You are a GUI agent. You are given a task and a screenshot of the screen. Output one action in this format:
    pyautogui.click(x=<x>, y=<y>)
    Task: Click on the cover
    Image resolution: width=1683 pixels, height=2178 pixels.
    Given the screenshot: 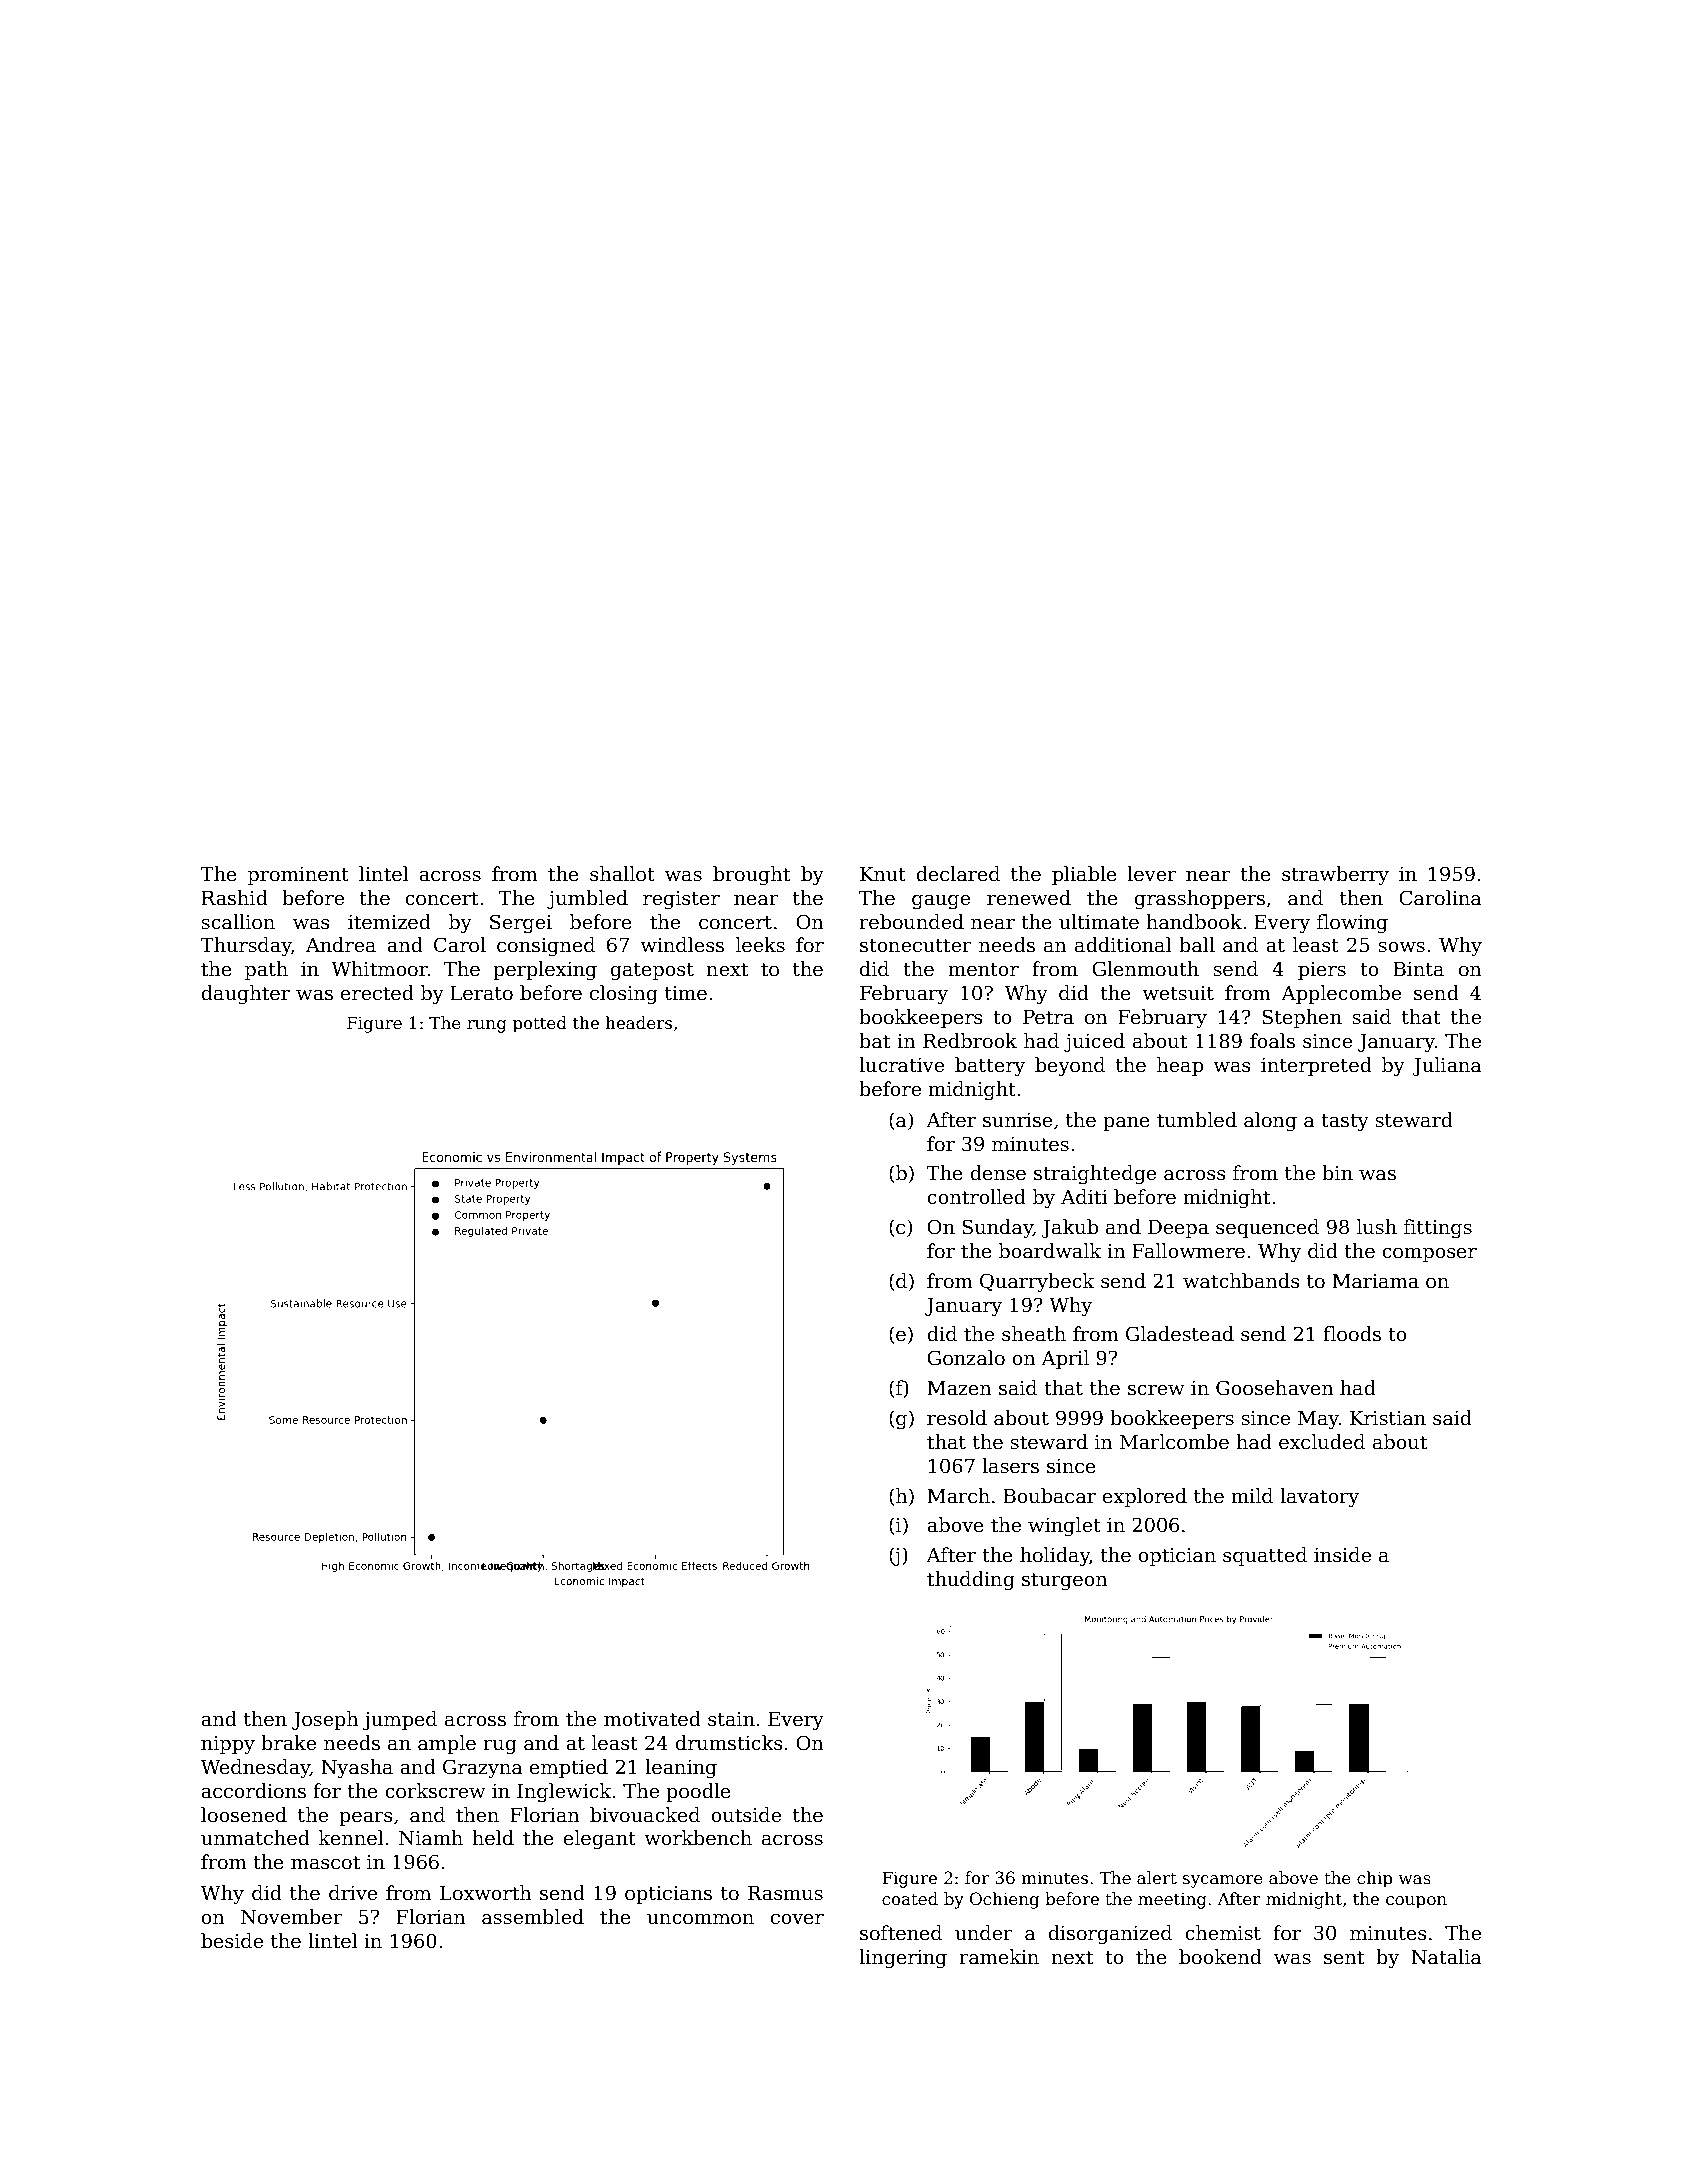 What is the action you would take?
    pyautogui.click(x=797, y=1919)
